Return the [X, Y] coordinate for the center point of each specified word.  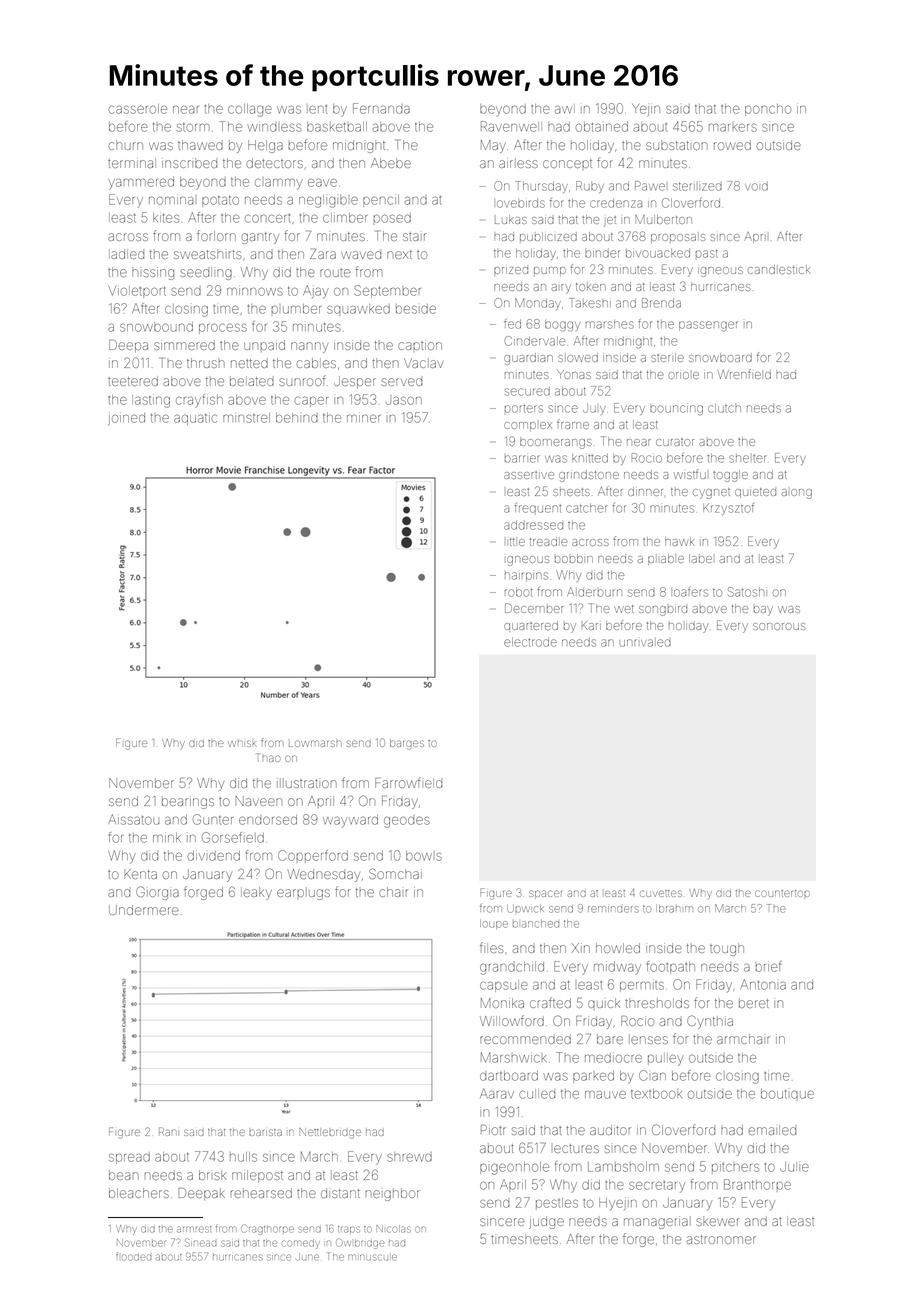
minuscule [372, 1257]
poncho [768, 110]
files [491, 947]
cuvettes [661, 893]
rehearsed [261, 1193]
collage [250, 110]
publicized [548, 237]
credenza [616, 203]
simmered [184, 345]
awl [565, 109]
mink [167, 837]
